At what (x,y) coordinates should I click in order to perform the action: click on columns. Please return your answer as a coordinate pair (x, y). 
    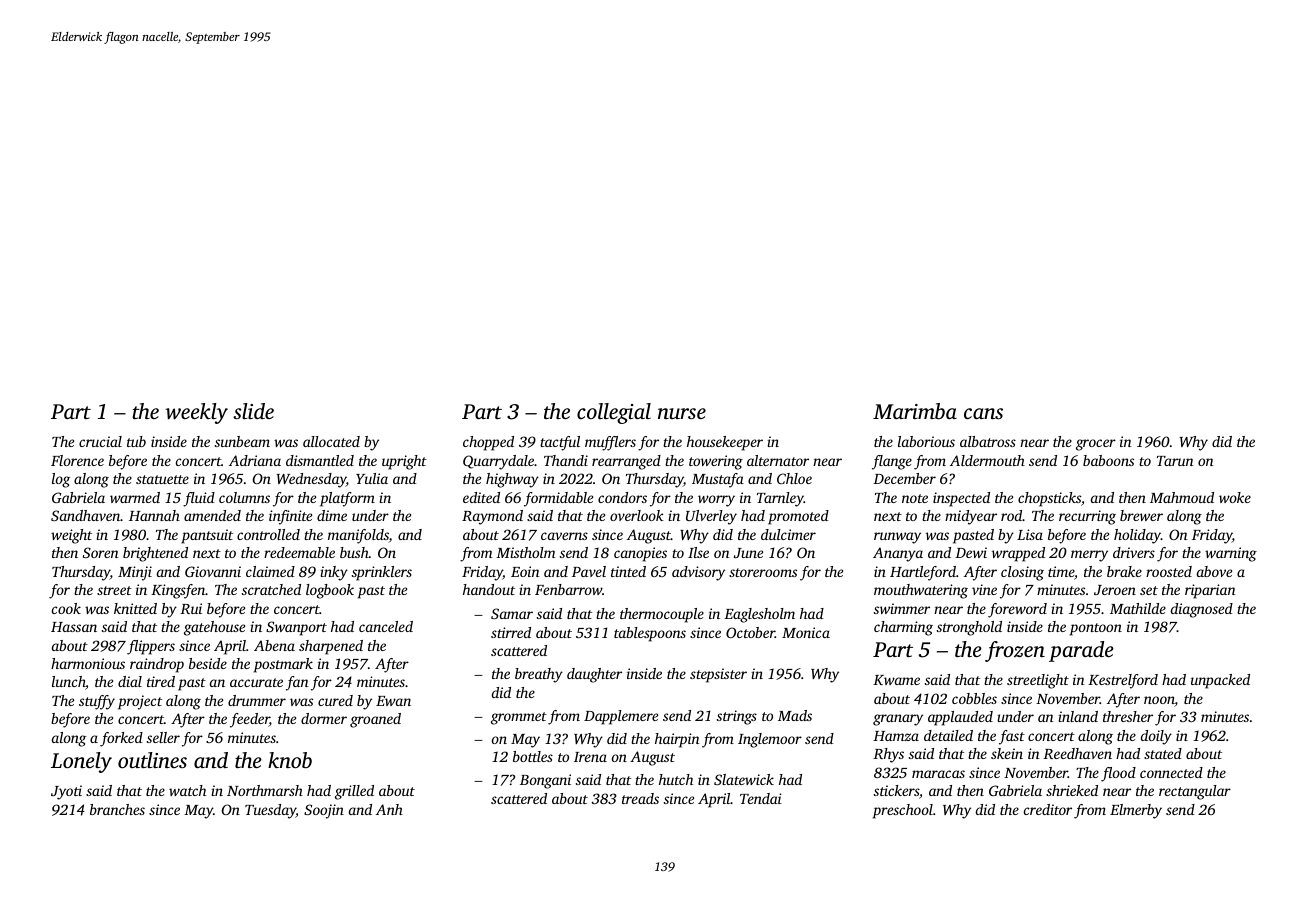
    Looking at the image, I should click on (244, 497).
